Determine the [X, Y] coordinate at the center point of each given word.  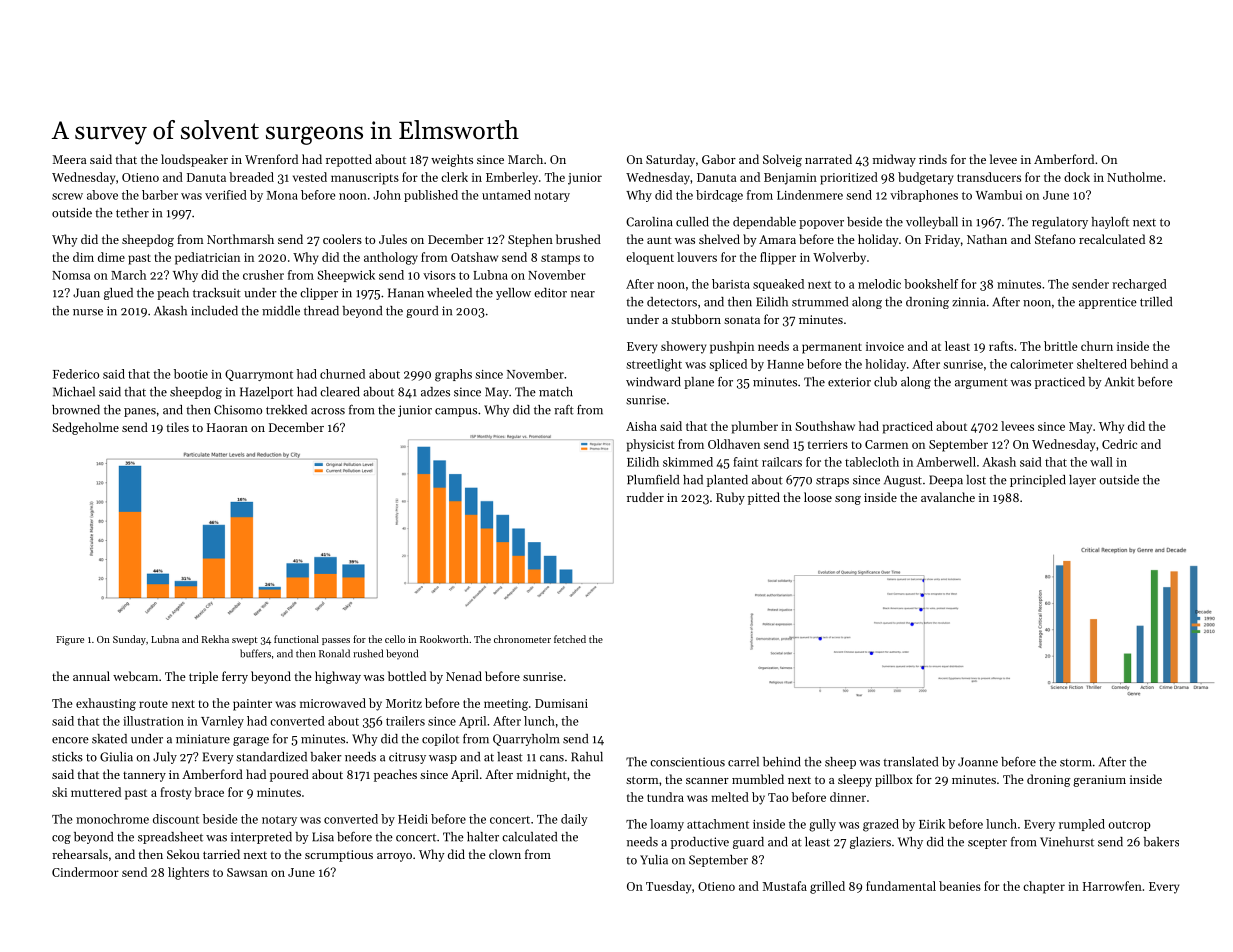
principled [1038, 481]
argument [981, 383]
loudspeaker [194, 160]
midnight [542, 775]
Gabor [719, 159]
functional [296, 639]
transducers [989, 177]
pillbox [894, 780]
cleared [340, 392]
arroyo [394, 857]
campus [456, 412]
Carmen [886, 444]
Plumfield [653, 480]
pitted [764, 498]
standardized [271, 757]
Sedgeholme [85, 428]
